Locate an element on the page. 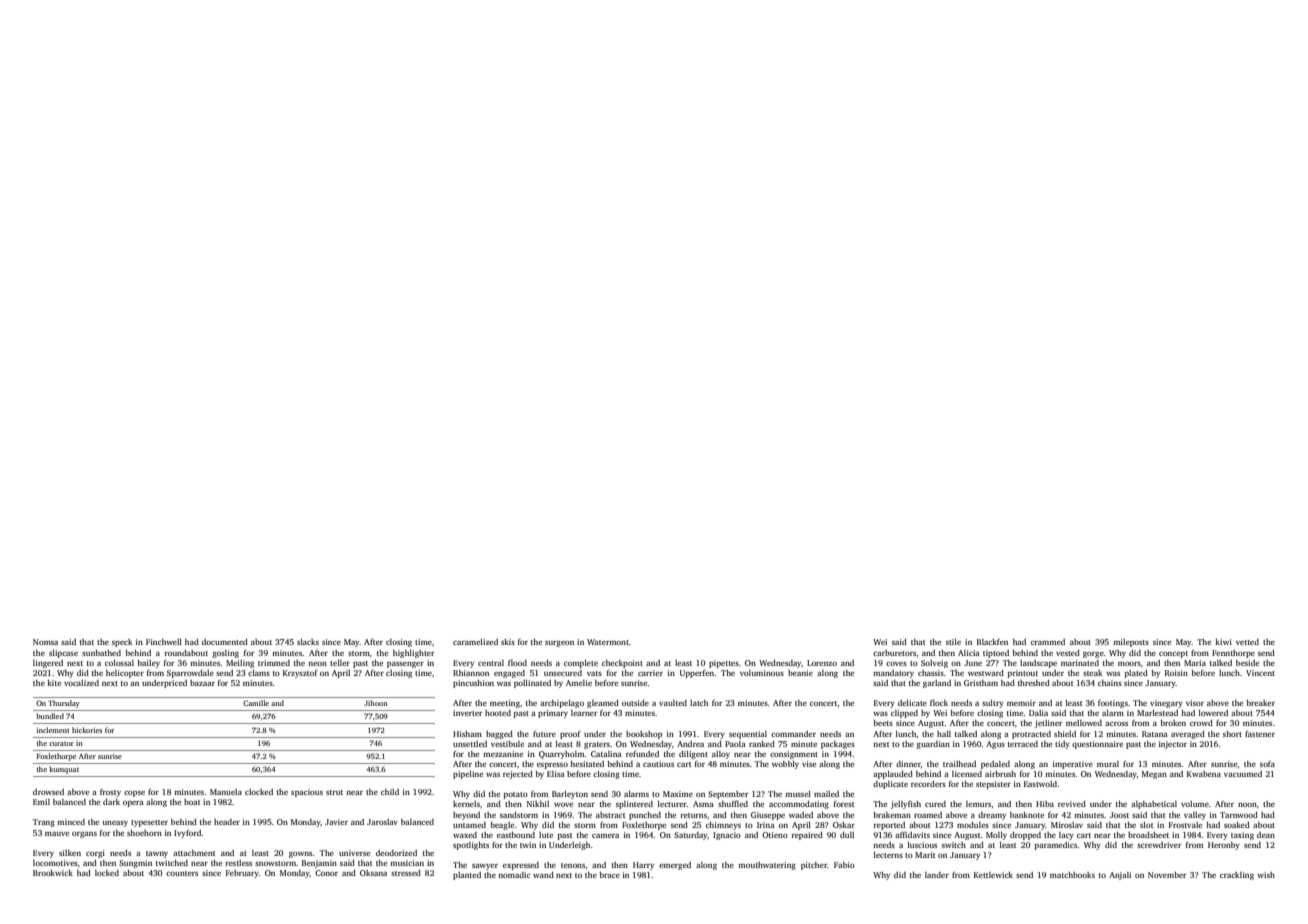  voluminous is located at coordinates (762, 673).
